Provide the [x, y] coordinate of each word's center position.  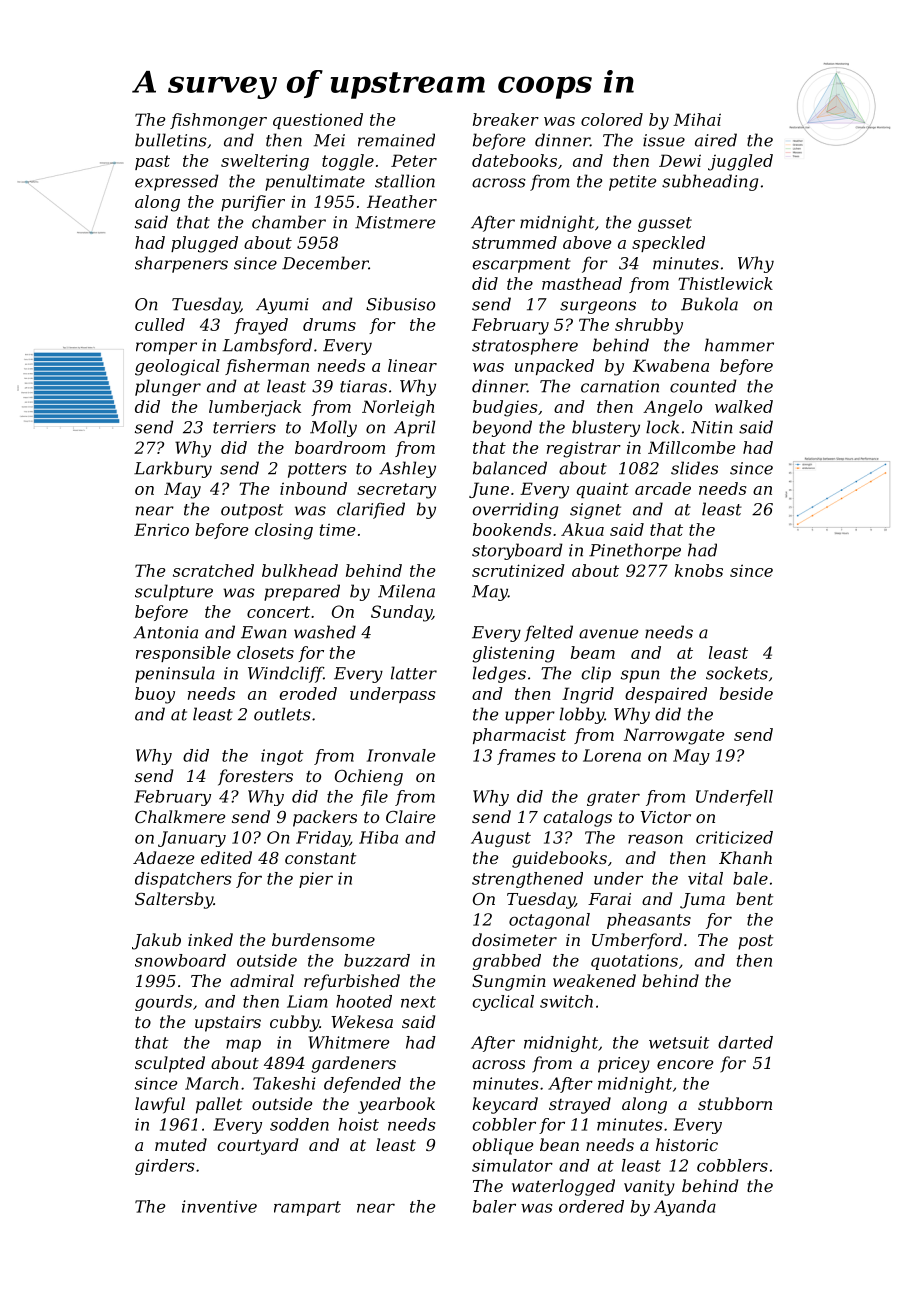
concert [278, 612]
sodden [299, 1124]
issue [664, 140]
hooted [364, 1001]
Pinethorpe [635, 551]
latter [414, 673]
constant [320, 858]
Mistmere [395, 222]
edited [226, 857]
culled [160, 324]
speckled [668, 244]
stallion [405, 181]
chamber [289, 222]
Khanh [745, 857]
